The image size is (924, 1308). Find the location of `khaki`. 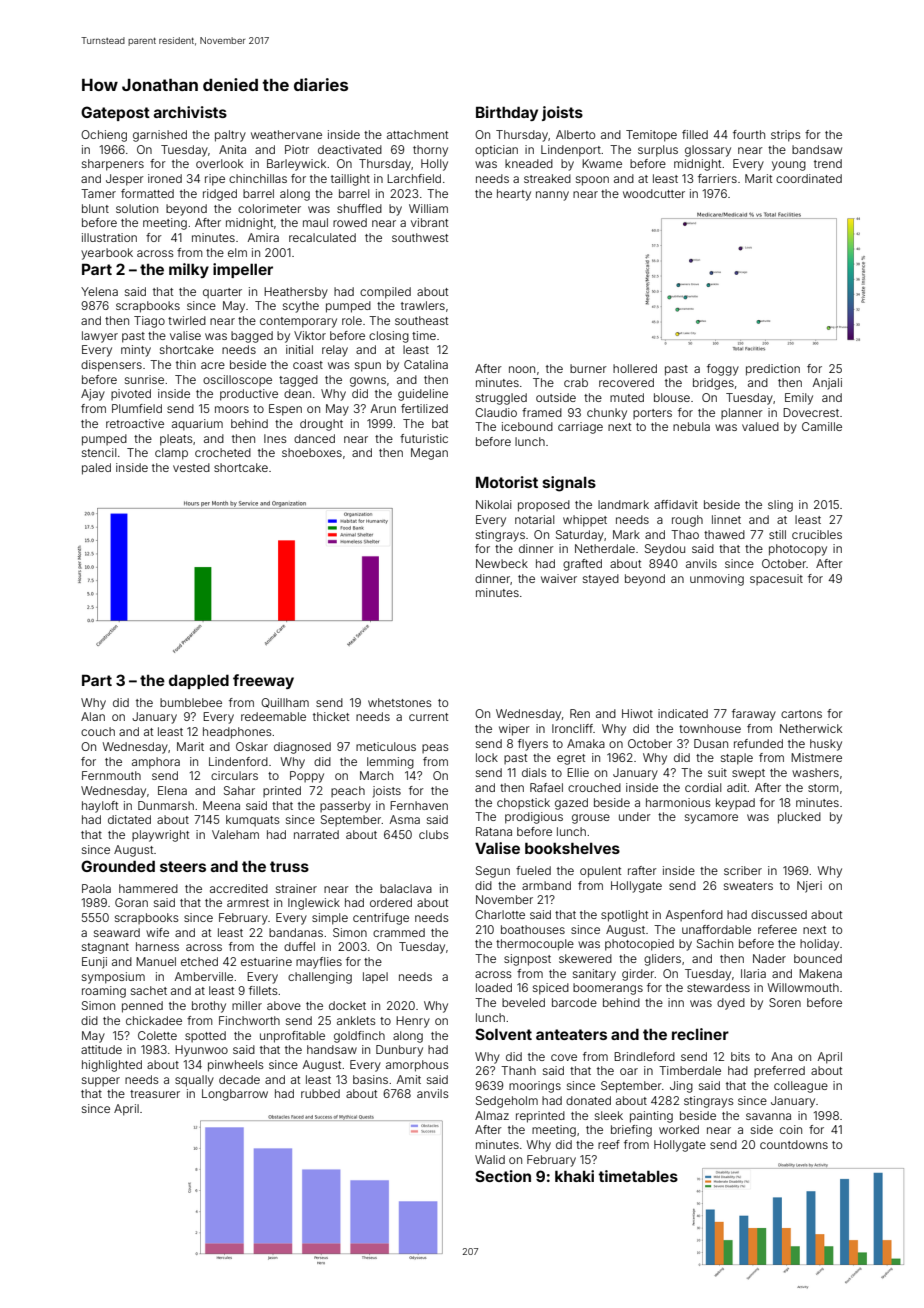

khaki is located at coordinates (574, 1176).
